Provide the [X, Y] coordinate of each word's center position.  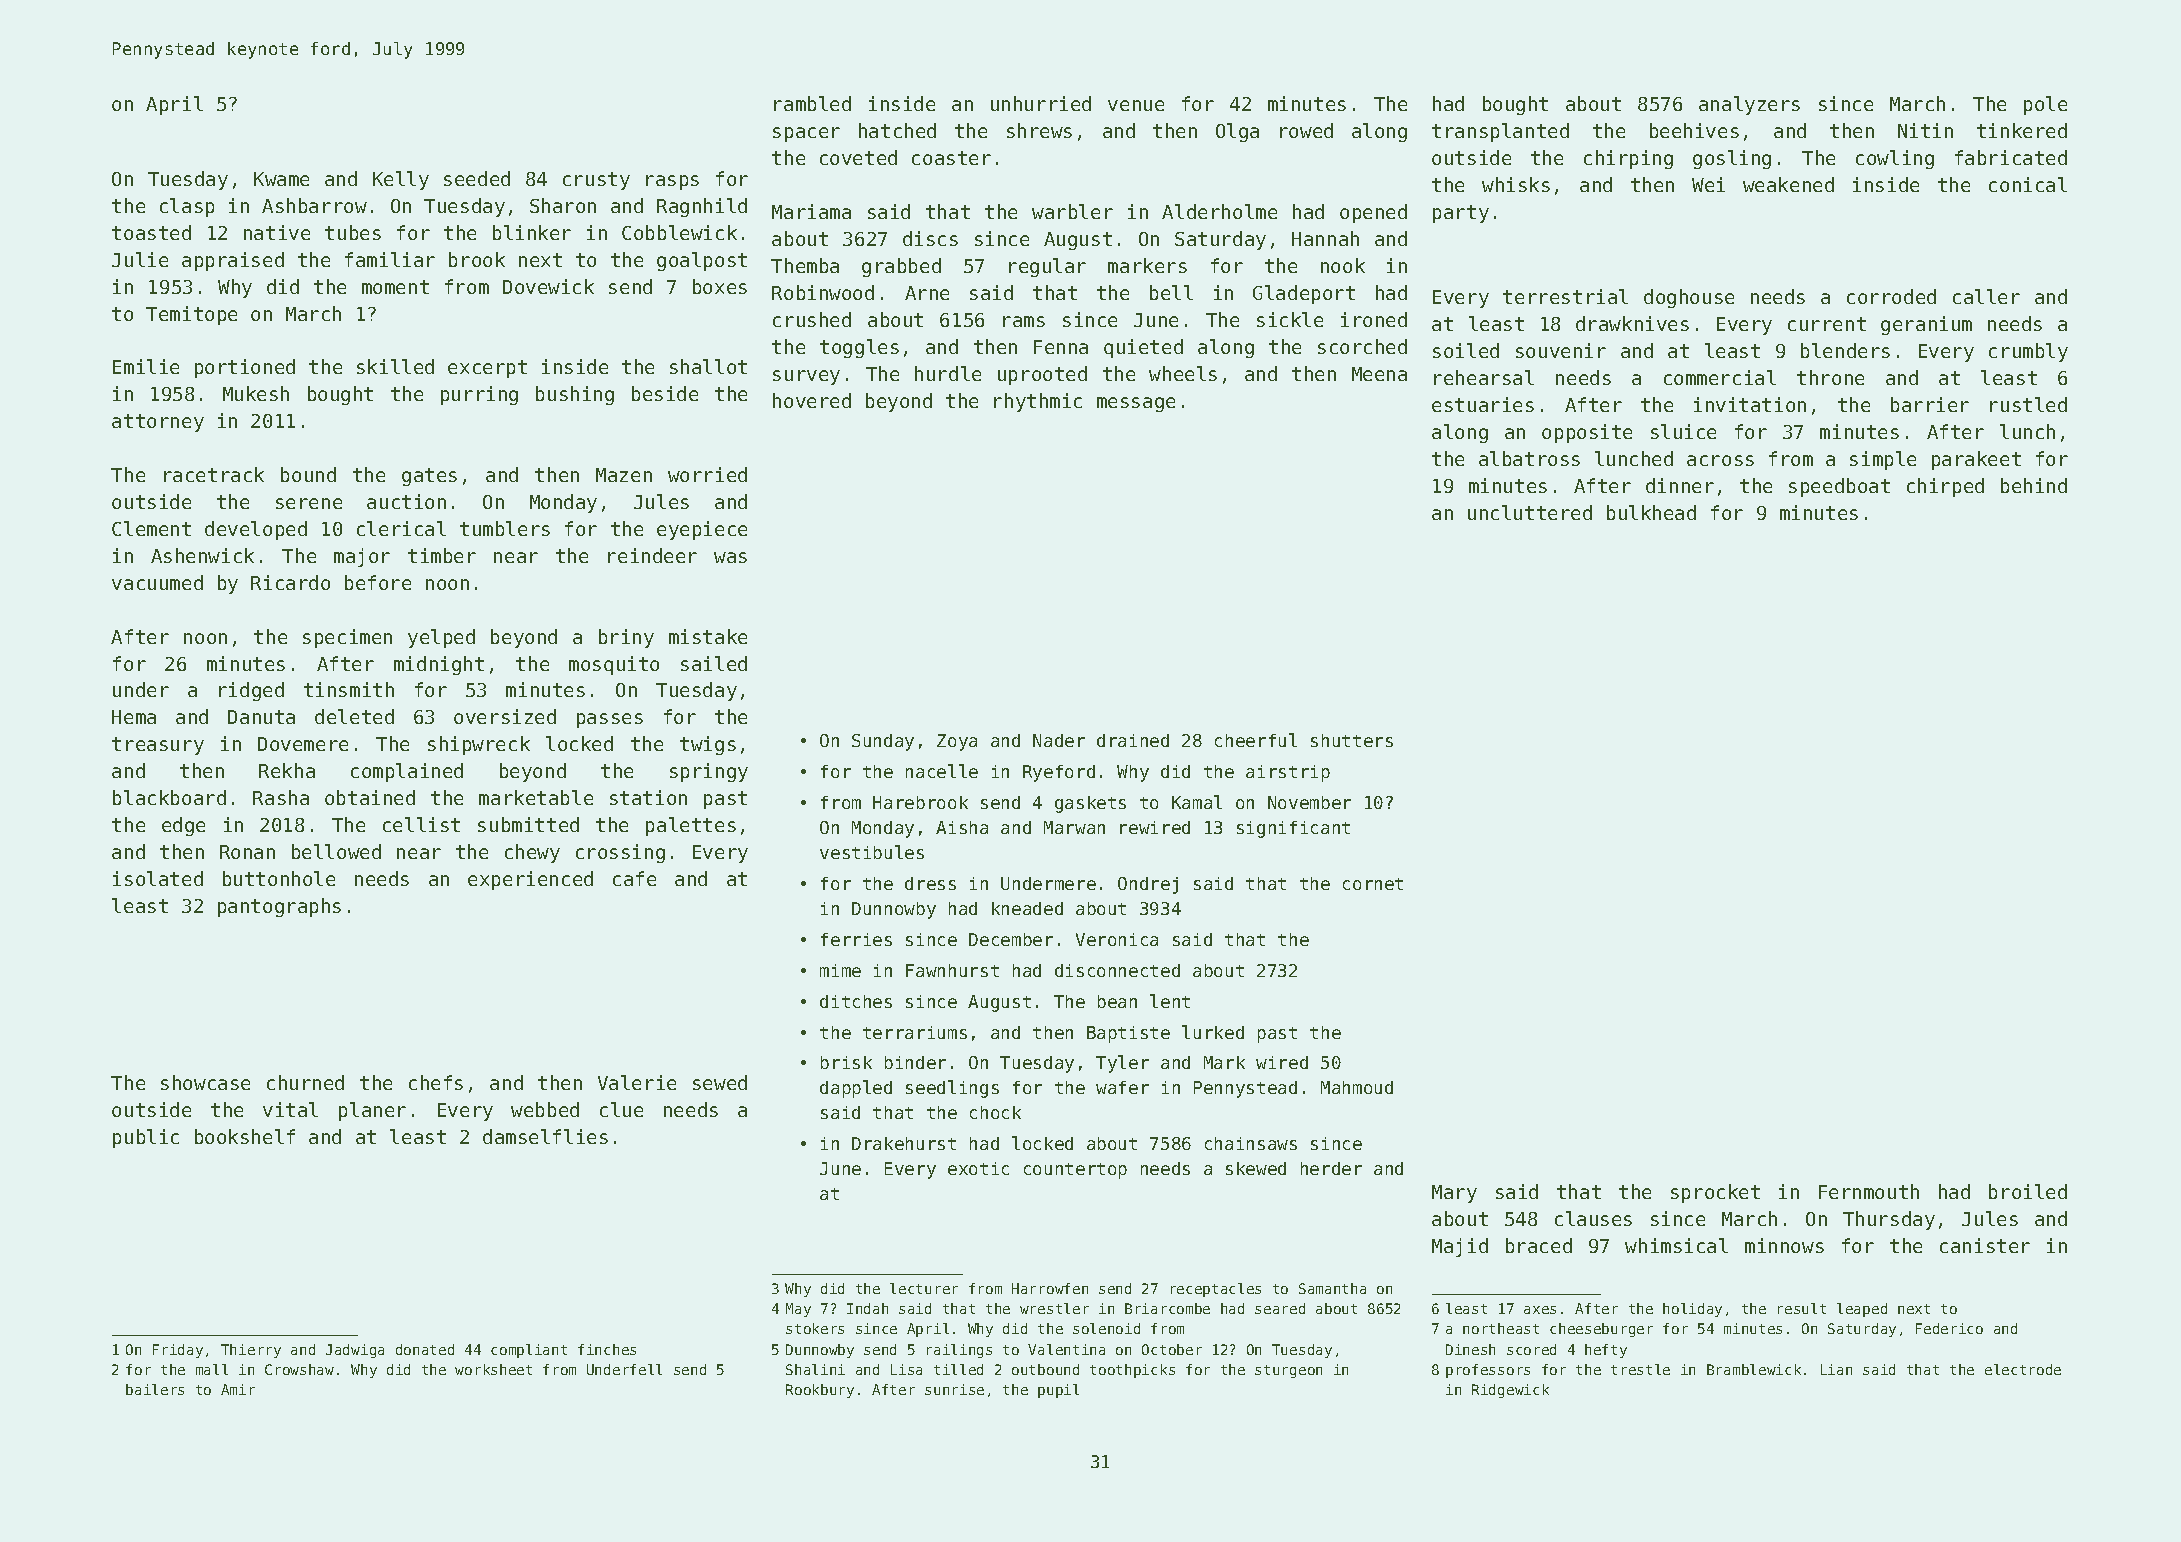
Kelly [401, 180]
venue [1136, 105]
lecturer [924, 1288]
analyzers [1749, 105]
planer [372, 1111]
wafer [1122, 1087]
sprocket [1715, 1193]
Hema [134, 717]
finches [607, 1349]
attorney [158, 423]
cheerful [1256, 740]
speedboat [1839, 487]
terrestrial [1565, 296]
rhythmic [1038, 402]
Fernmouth [1869, 1191]
